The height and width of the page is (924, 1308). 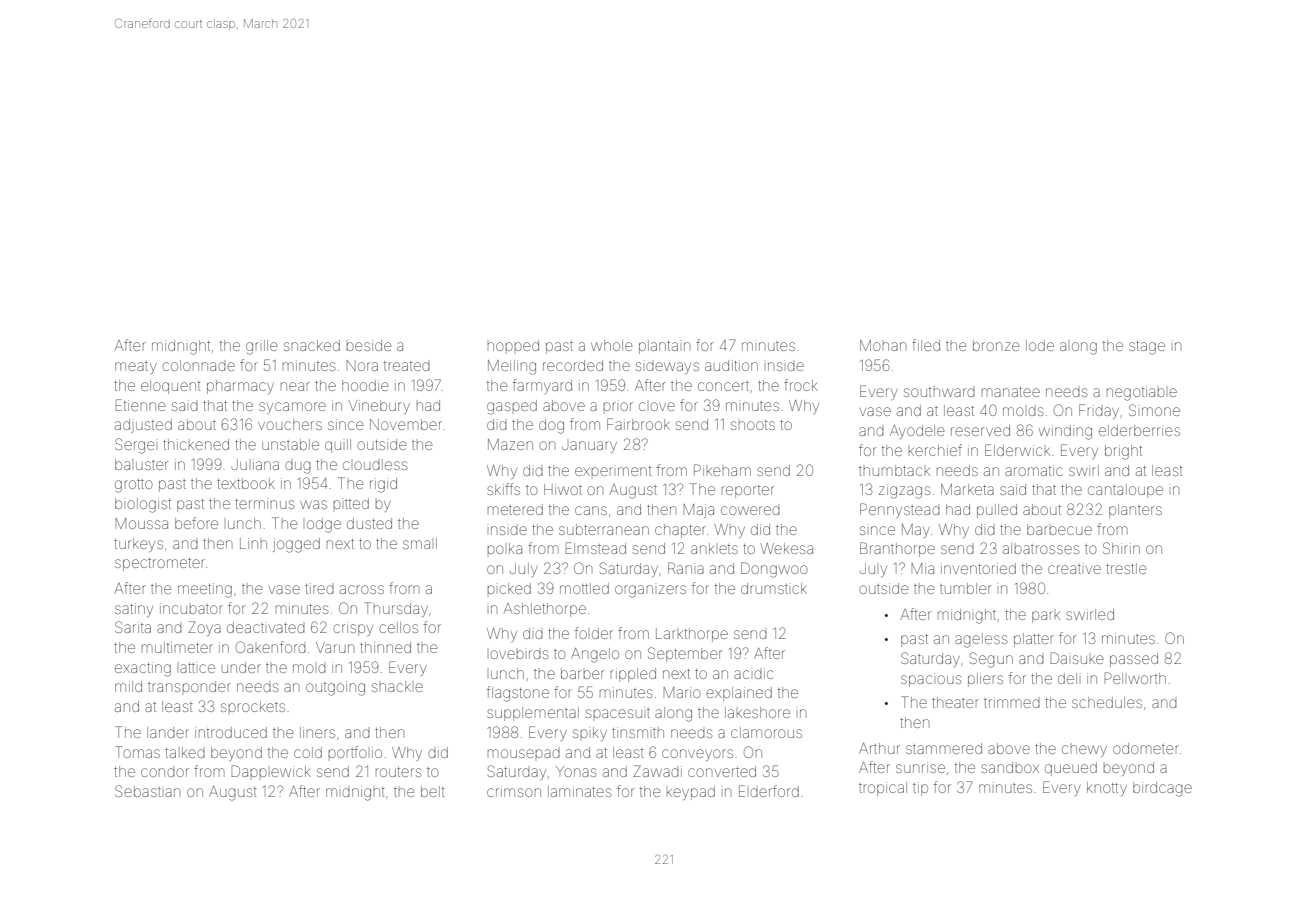 What do you see at coordinates (319, 588) in the page?
I see `tired` at bounding box center [319, 588].
